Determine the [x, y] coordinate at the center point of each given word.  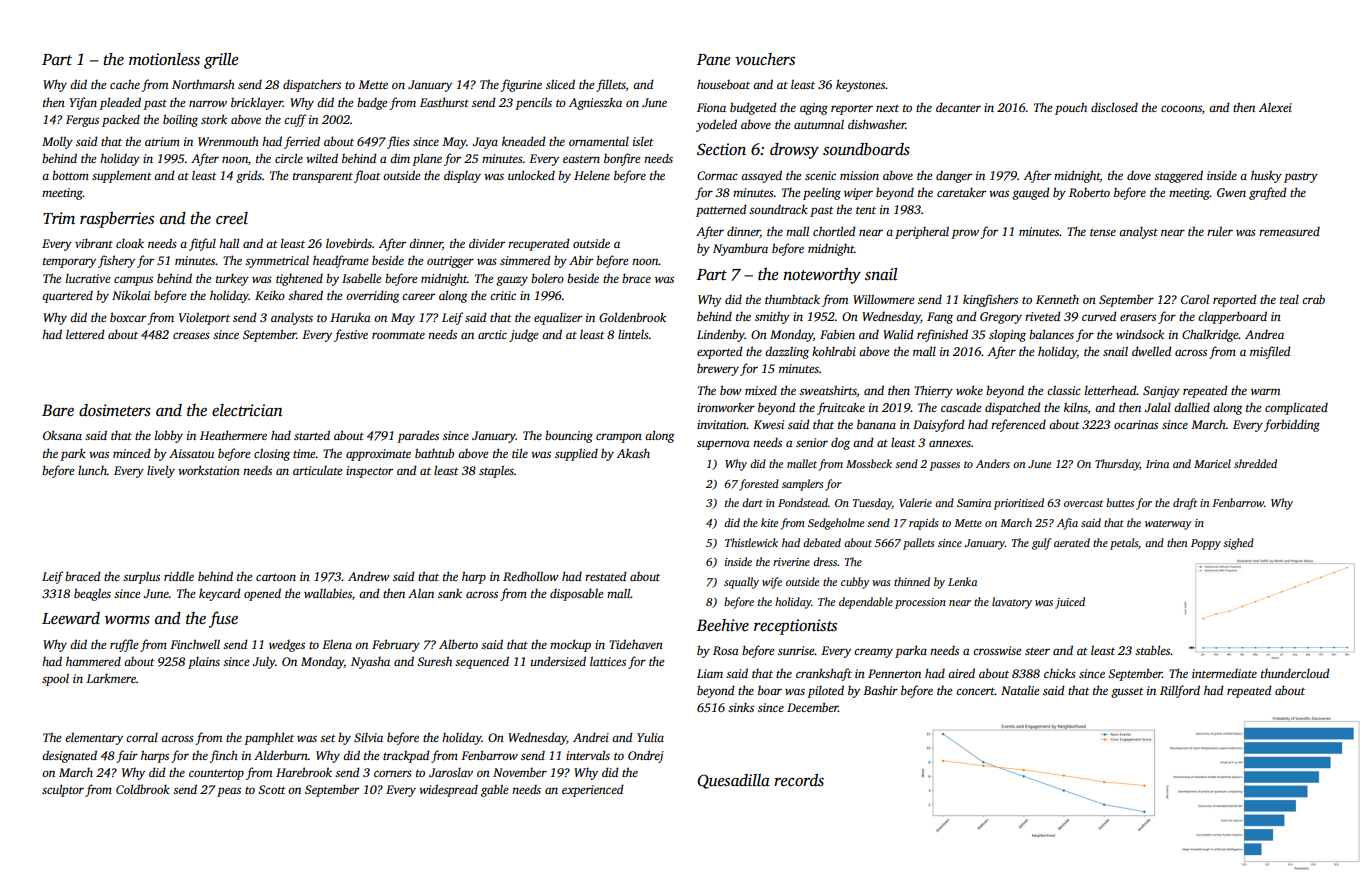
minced [132, 453]
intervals [588, 755]
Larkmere [111, 678]
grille [221, 61]
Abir [581, 260]
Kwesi [768, 424]
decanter [958, 107]
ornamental [599, 141]
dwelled [1152, 351]
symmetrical [277, 261]
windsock [1140, 334]
